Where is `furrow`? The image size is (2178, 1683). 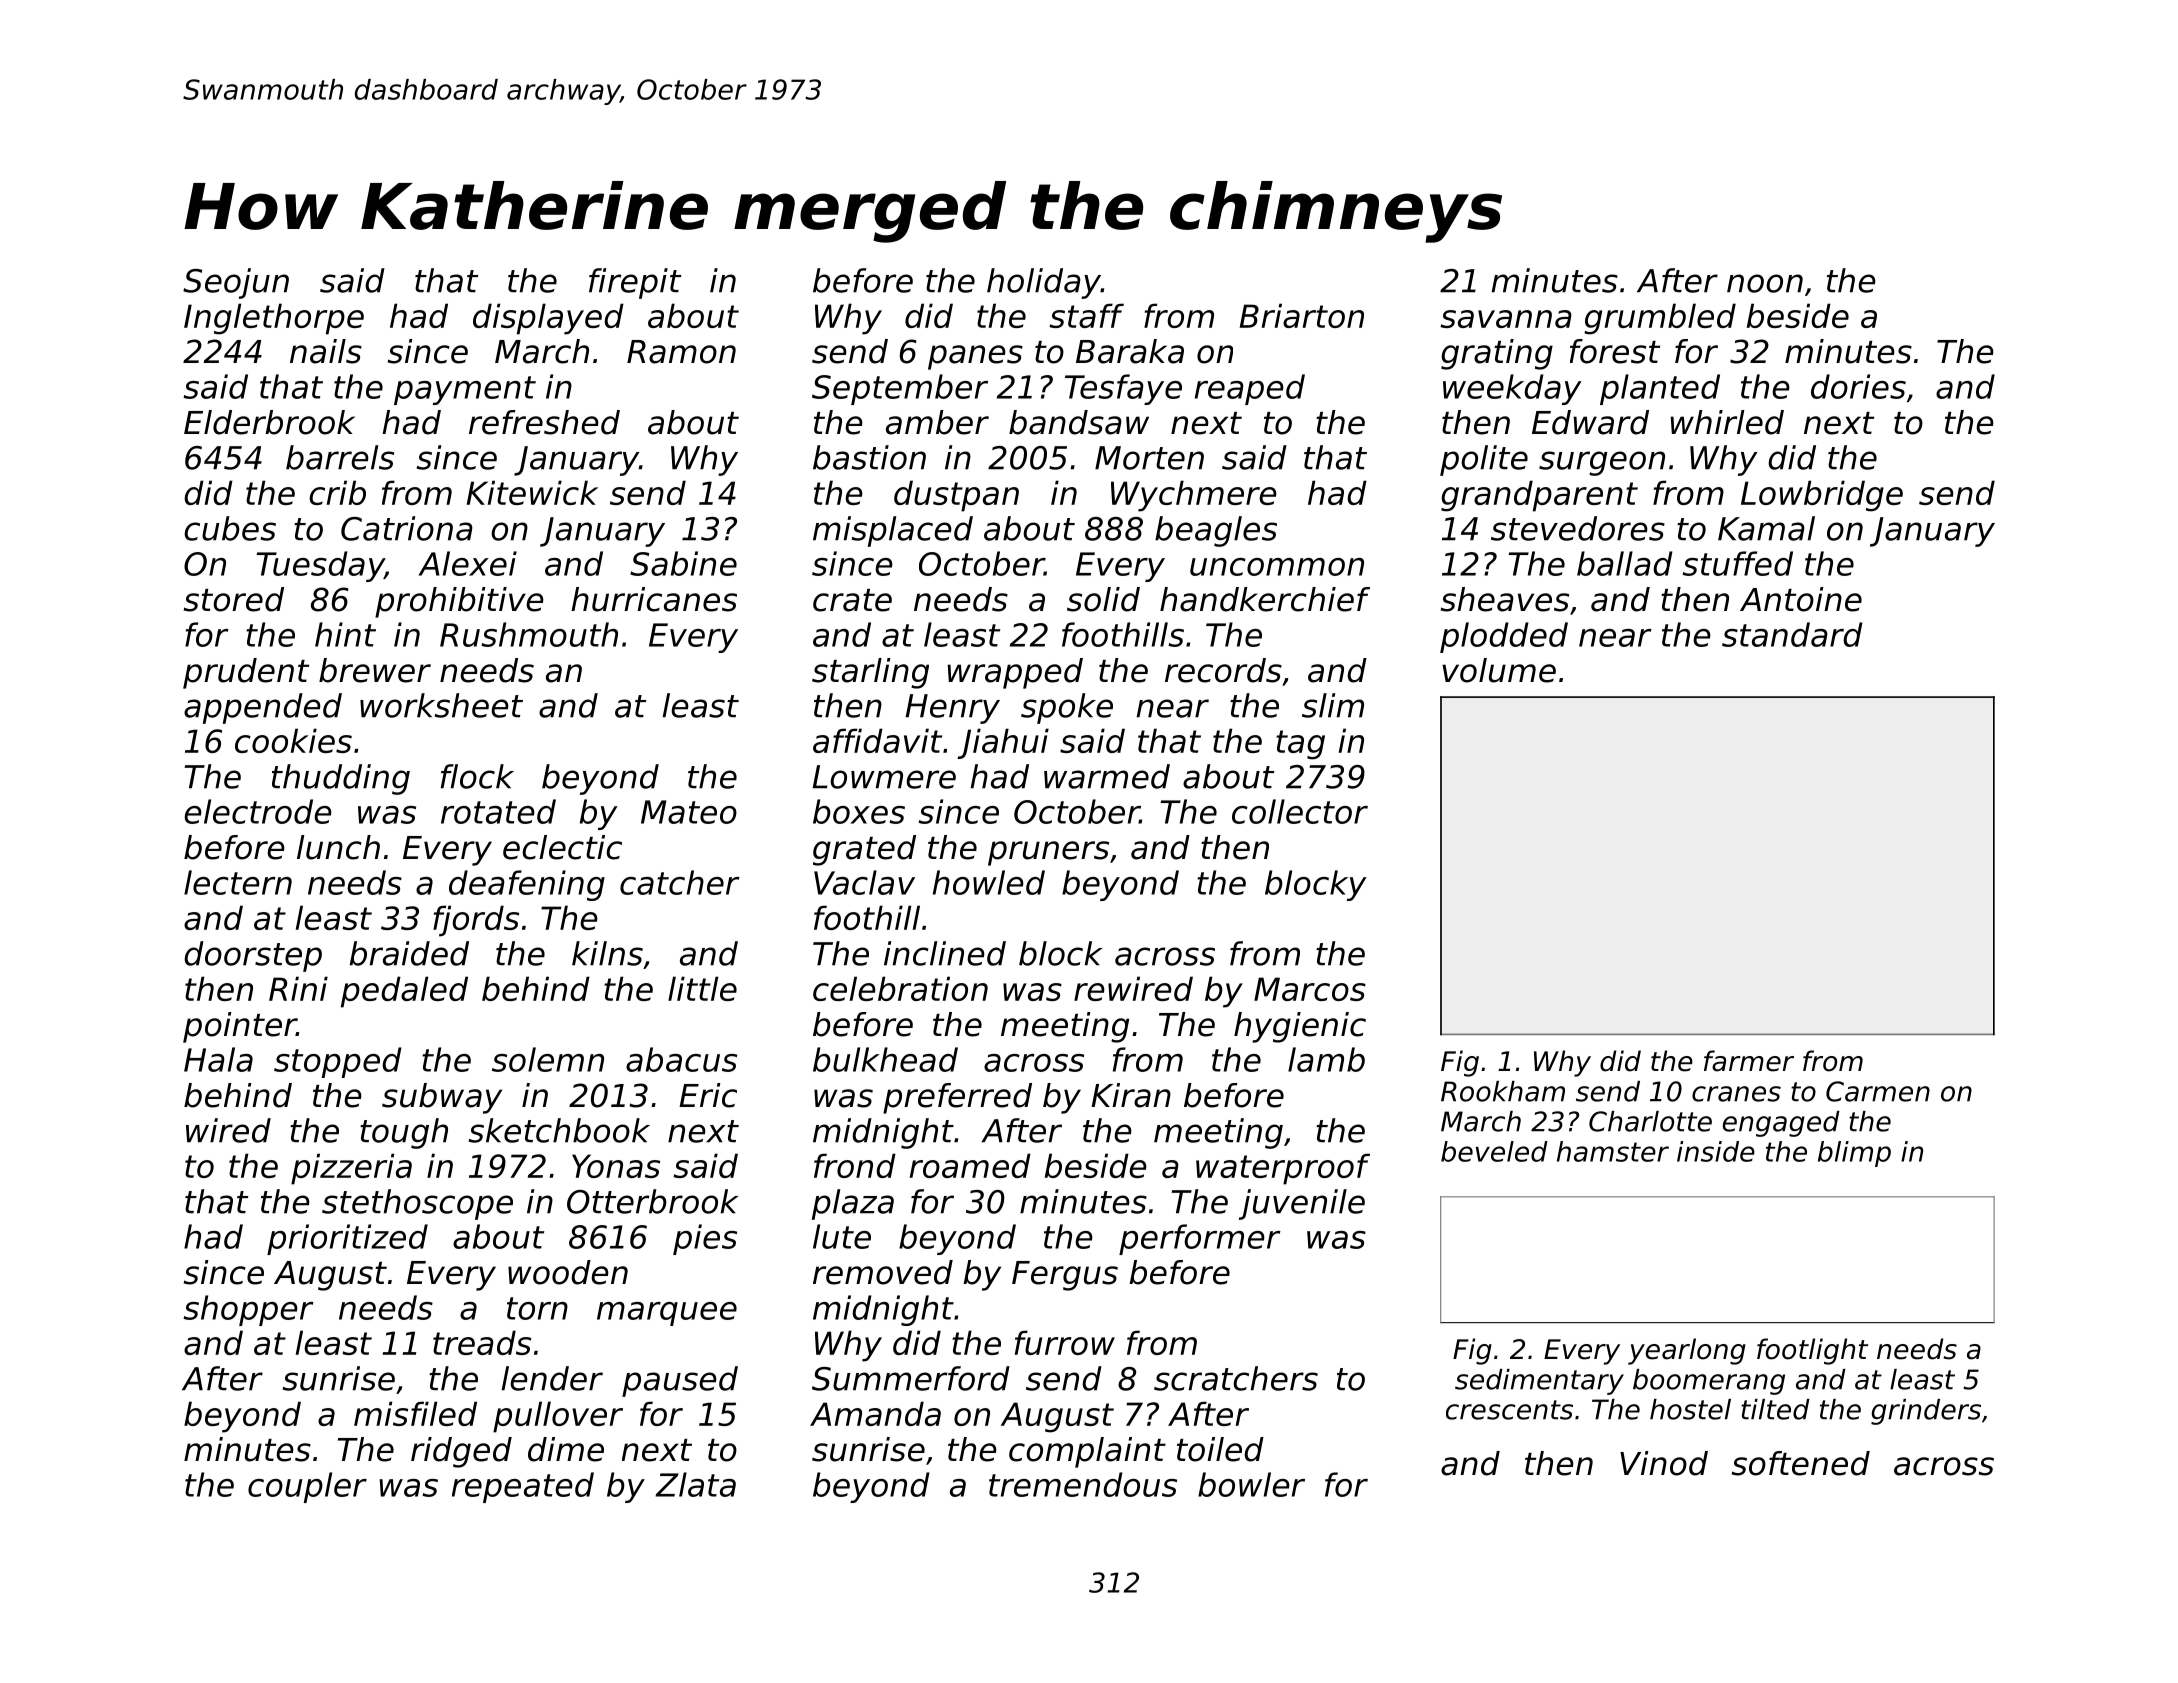
furrow is located at coordinates (1065, 1342).
